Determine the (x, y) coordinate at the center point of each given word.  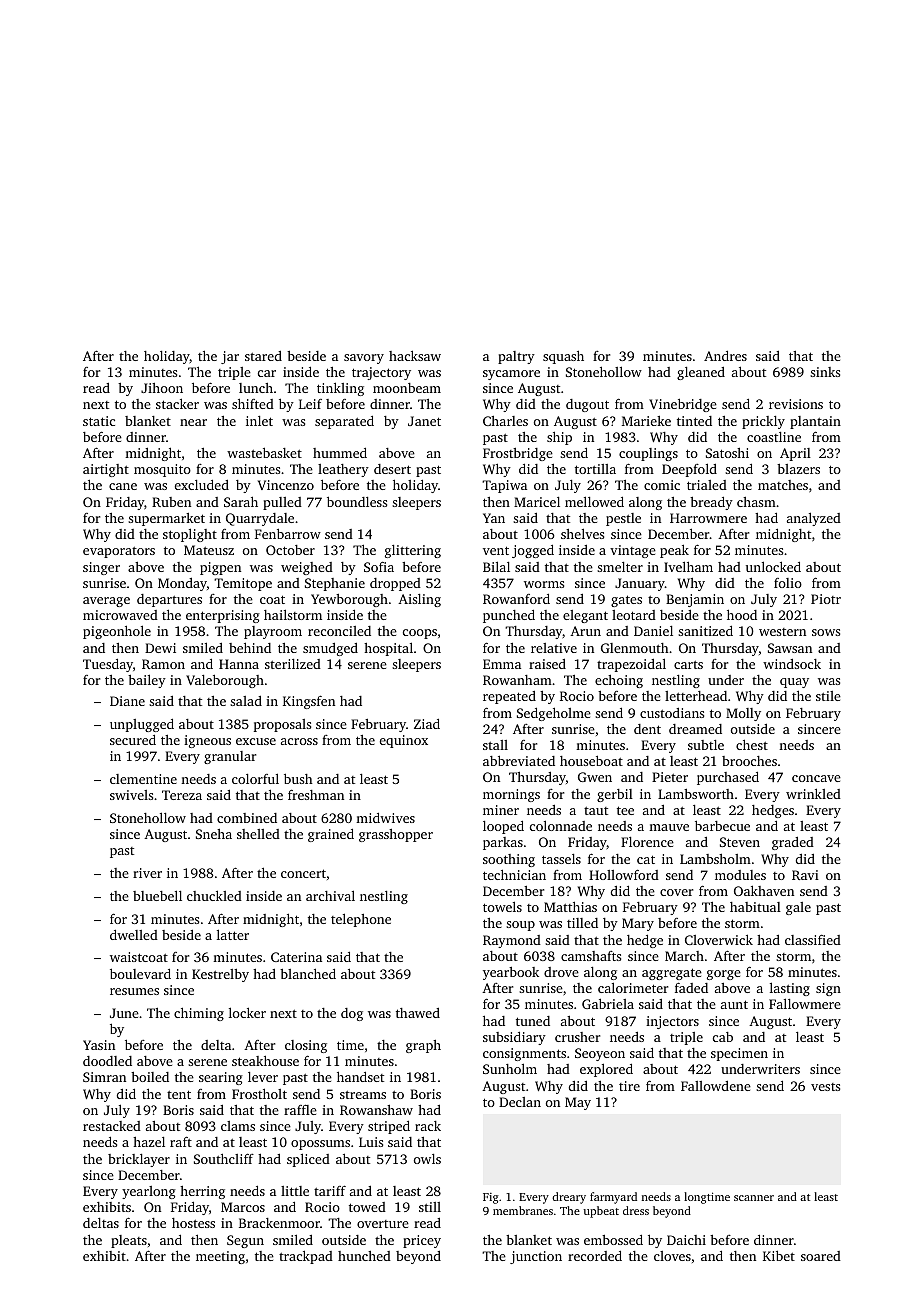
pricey (422, 1241)
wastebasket (264, 452)
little (295, 1191)
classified (813, 939)
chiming (199, 1014)
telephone (361, 920)
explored (606, 1070)
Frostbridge (518, 454)
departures (169, 600)
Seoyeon (600, 1054)
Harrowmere (708, 518)
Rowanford (516, 599)
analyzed (814, 519)
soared (821, 1256)
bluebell (157, 895)
